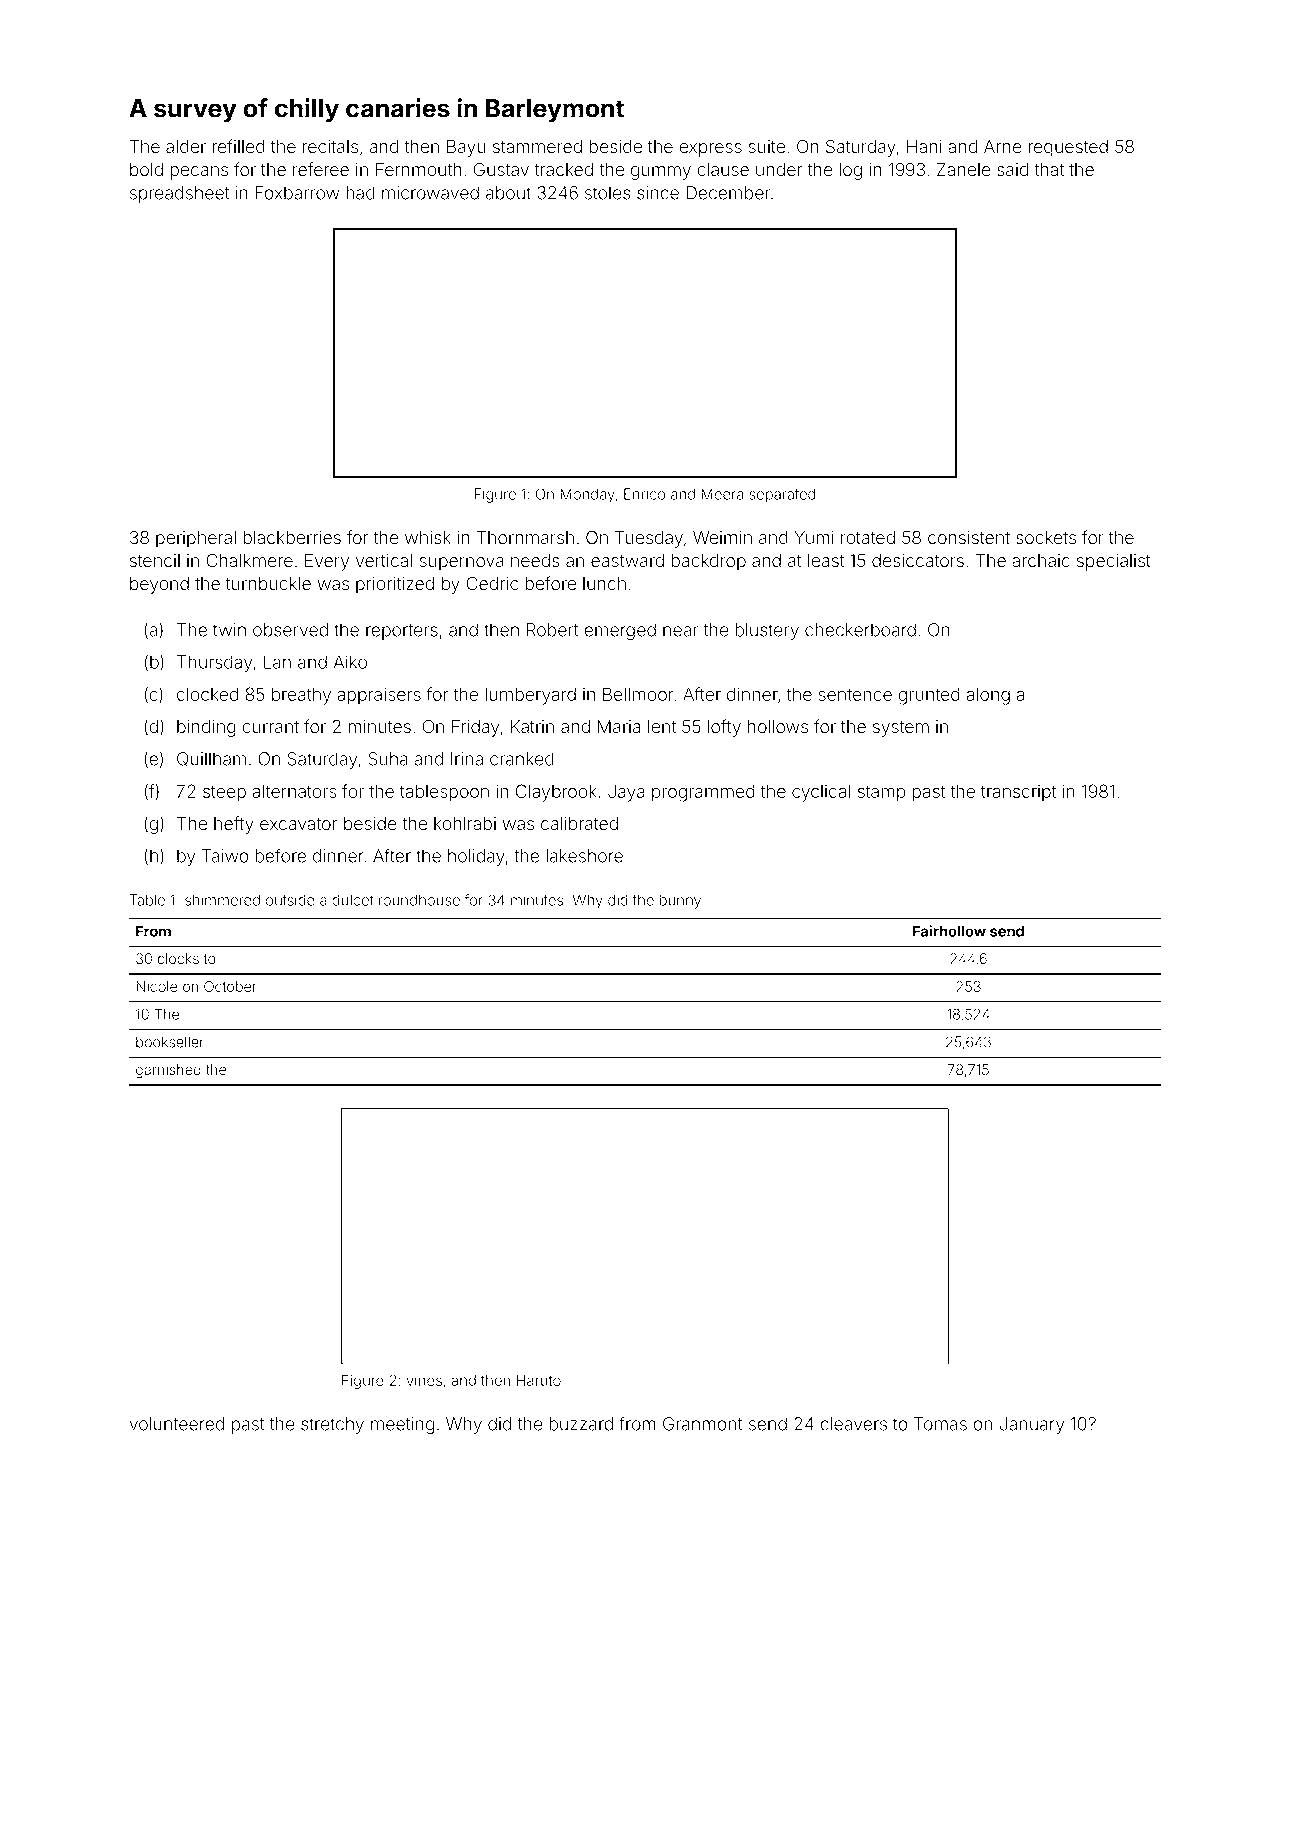 The height and width of the screenshot is (1824, 1290). What do you see at coordinates (1018, 793) in the screenshot?
I see `transcript` at bounding box center [1018, 793].
